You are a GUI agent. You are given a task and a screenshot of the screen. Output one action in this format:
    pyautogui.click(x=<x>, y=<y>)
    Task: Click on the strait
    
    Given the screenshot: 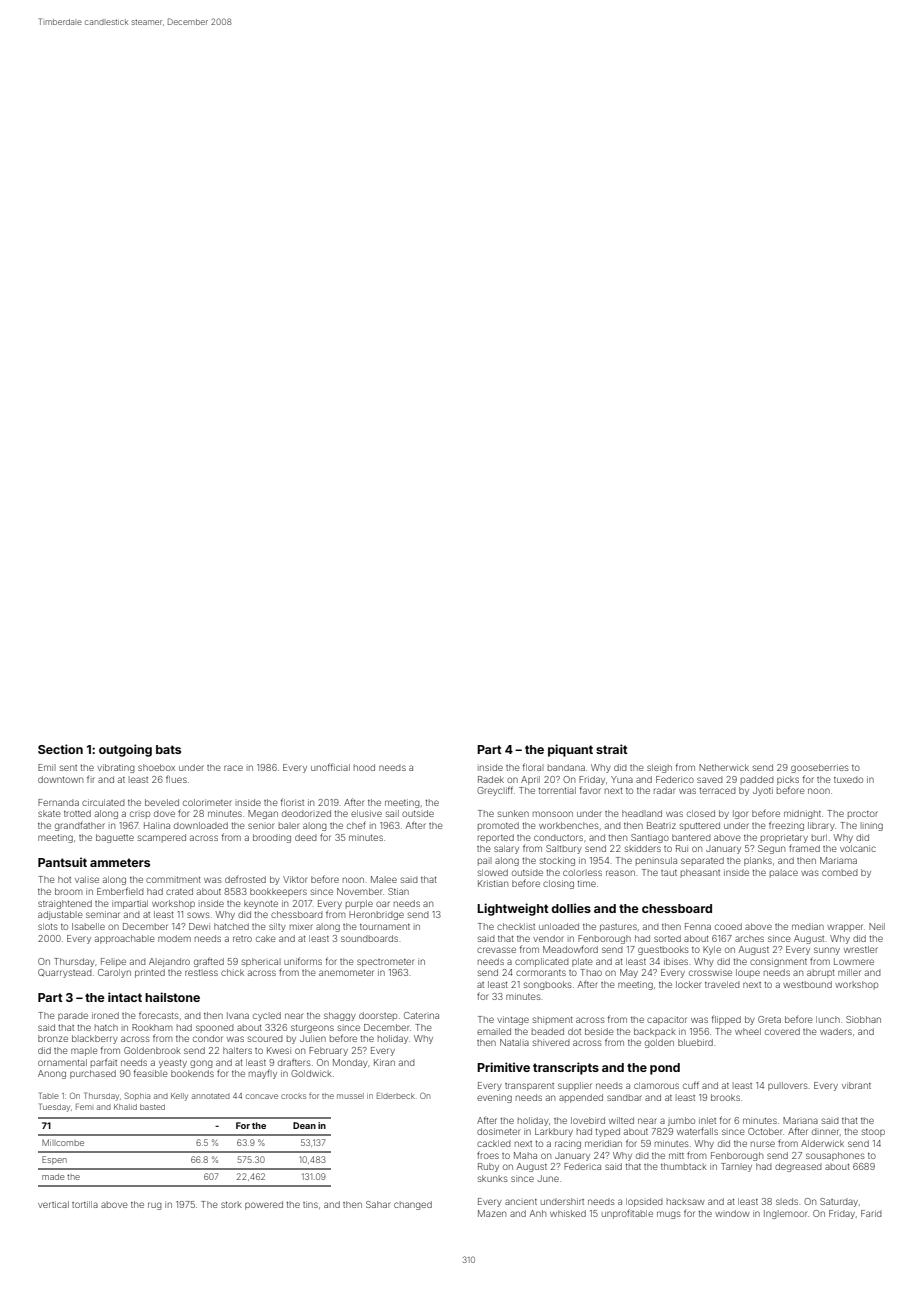 What is the action you would take?
    pyautogui.click(x=612, y=749)
